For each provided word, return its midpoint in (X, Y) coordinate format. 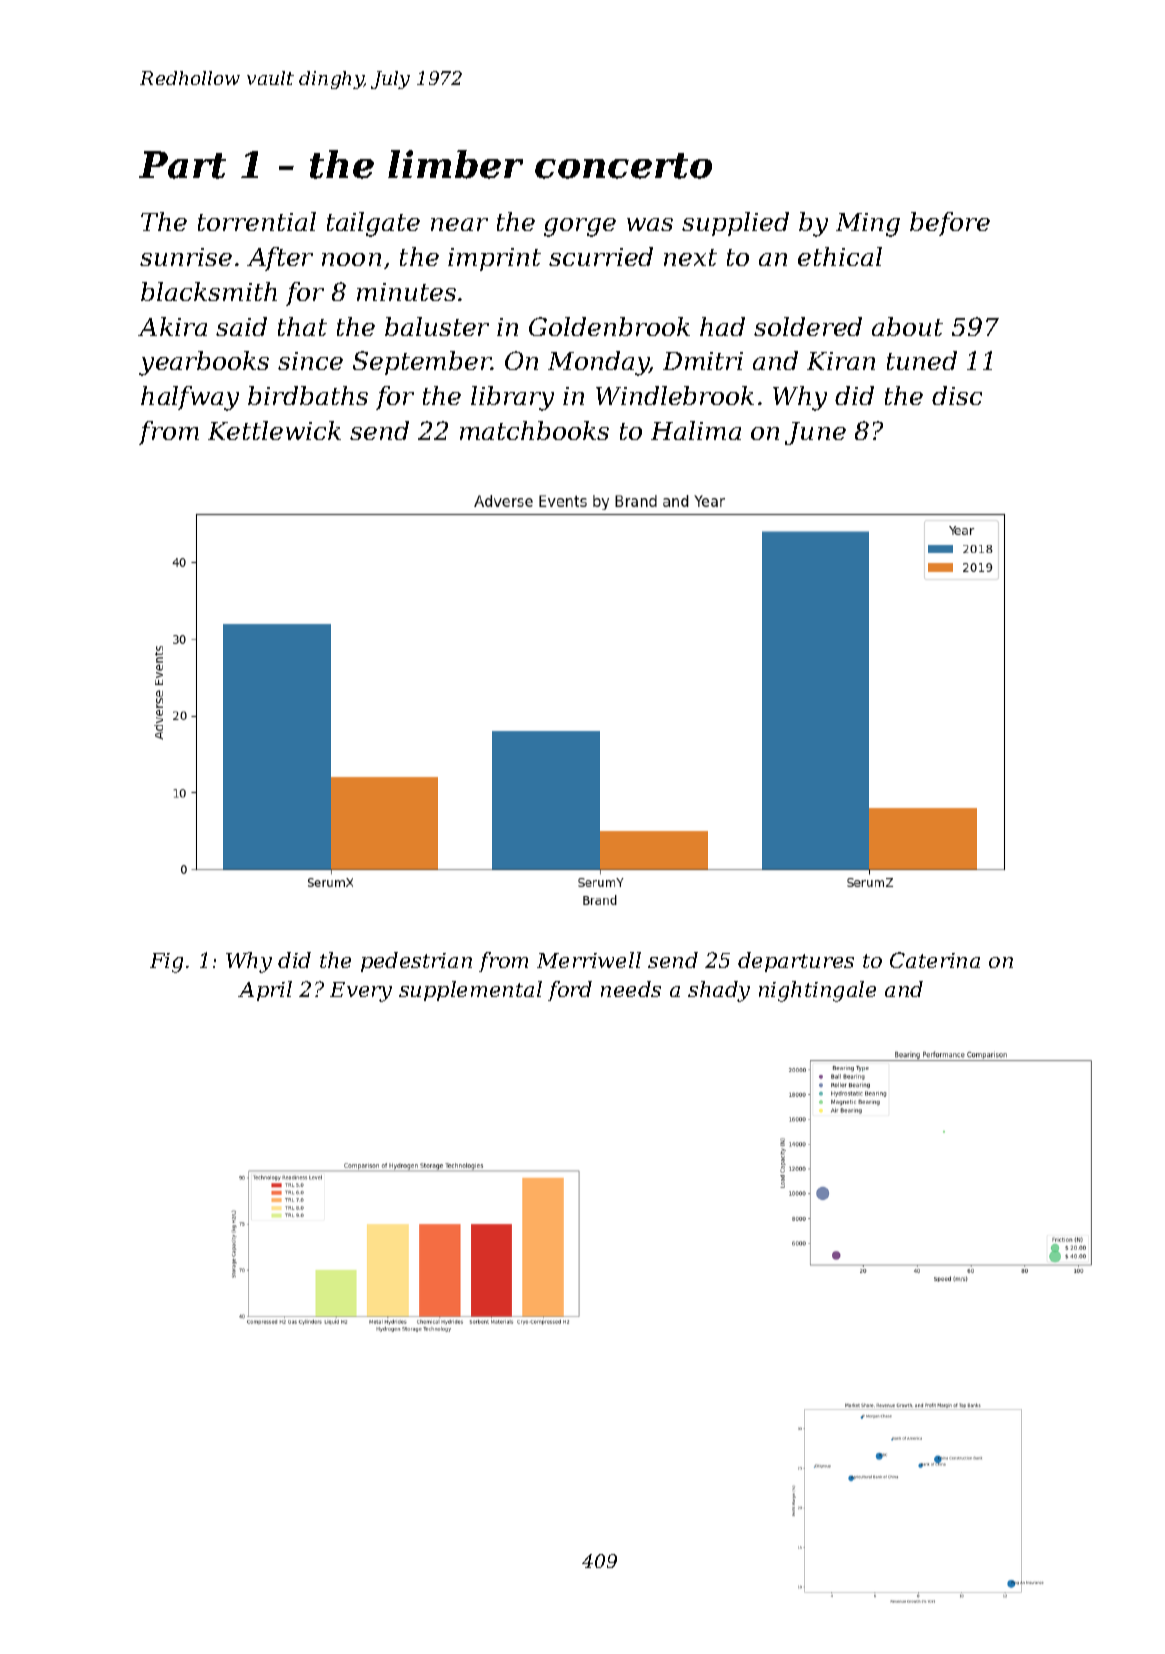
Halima (696, 430)
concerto (623, 166)
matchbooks (534, 430)
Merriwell (589, 960)
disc (957, 395)
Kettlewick (274, 430)
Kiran (841, 361)
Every (361, 992)
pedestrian (416, 962)
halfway (190, 398)
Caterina (935, 960)
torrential (257, 221)
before (950, 224)
